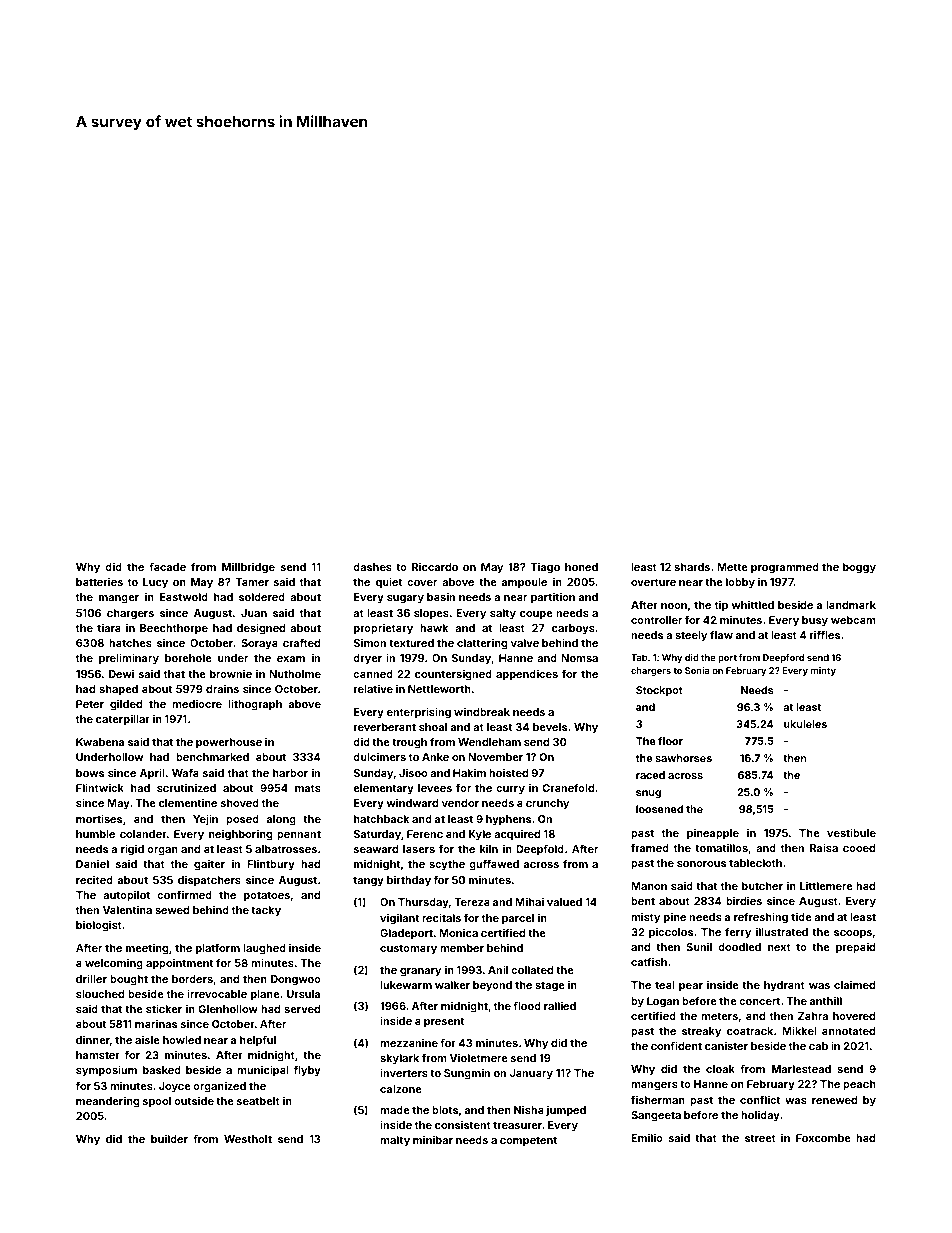 This image has height=1233, width=952. What do you see at coordinates (441, 917) in the image?
I see `recitals` at bounding box center [441, 917].
